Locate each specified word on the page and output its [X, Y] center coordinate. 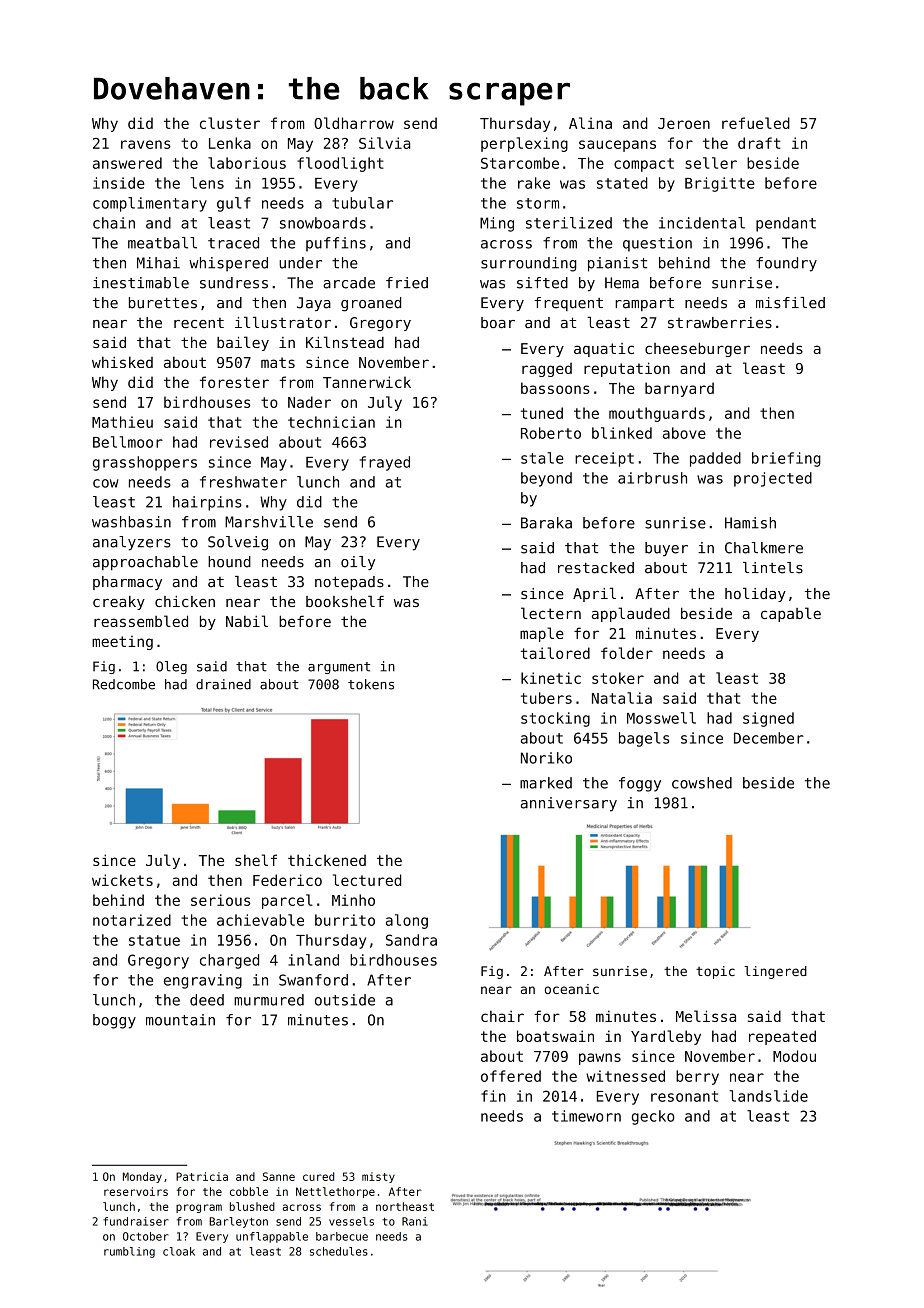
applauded [631, 614]
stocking [555, 719]
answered [127, 163]
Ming [497, 224]
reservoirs [136, 1191]
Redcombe [124, 684]
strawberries [720, 323]
